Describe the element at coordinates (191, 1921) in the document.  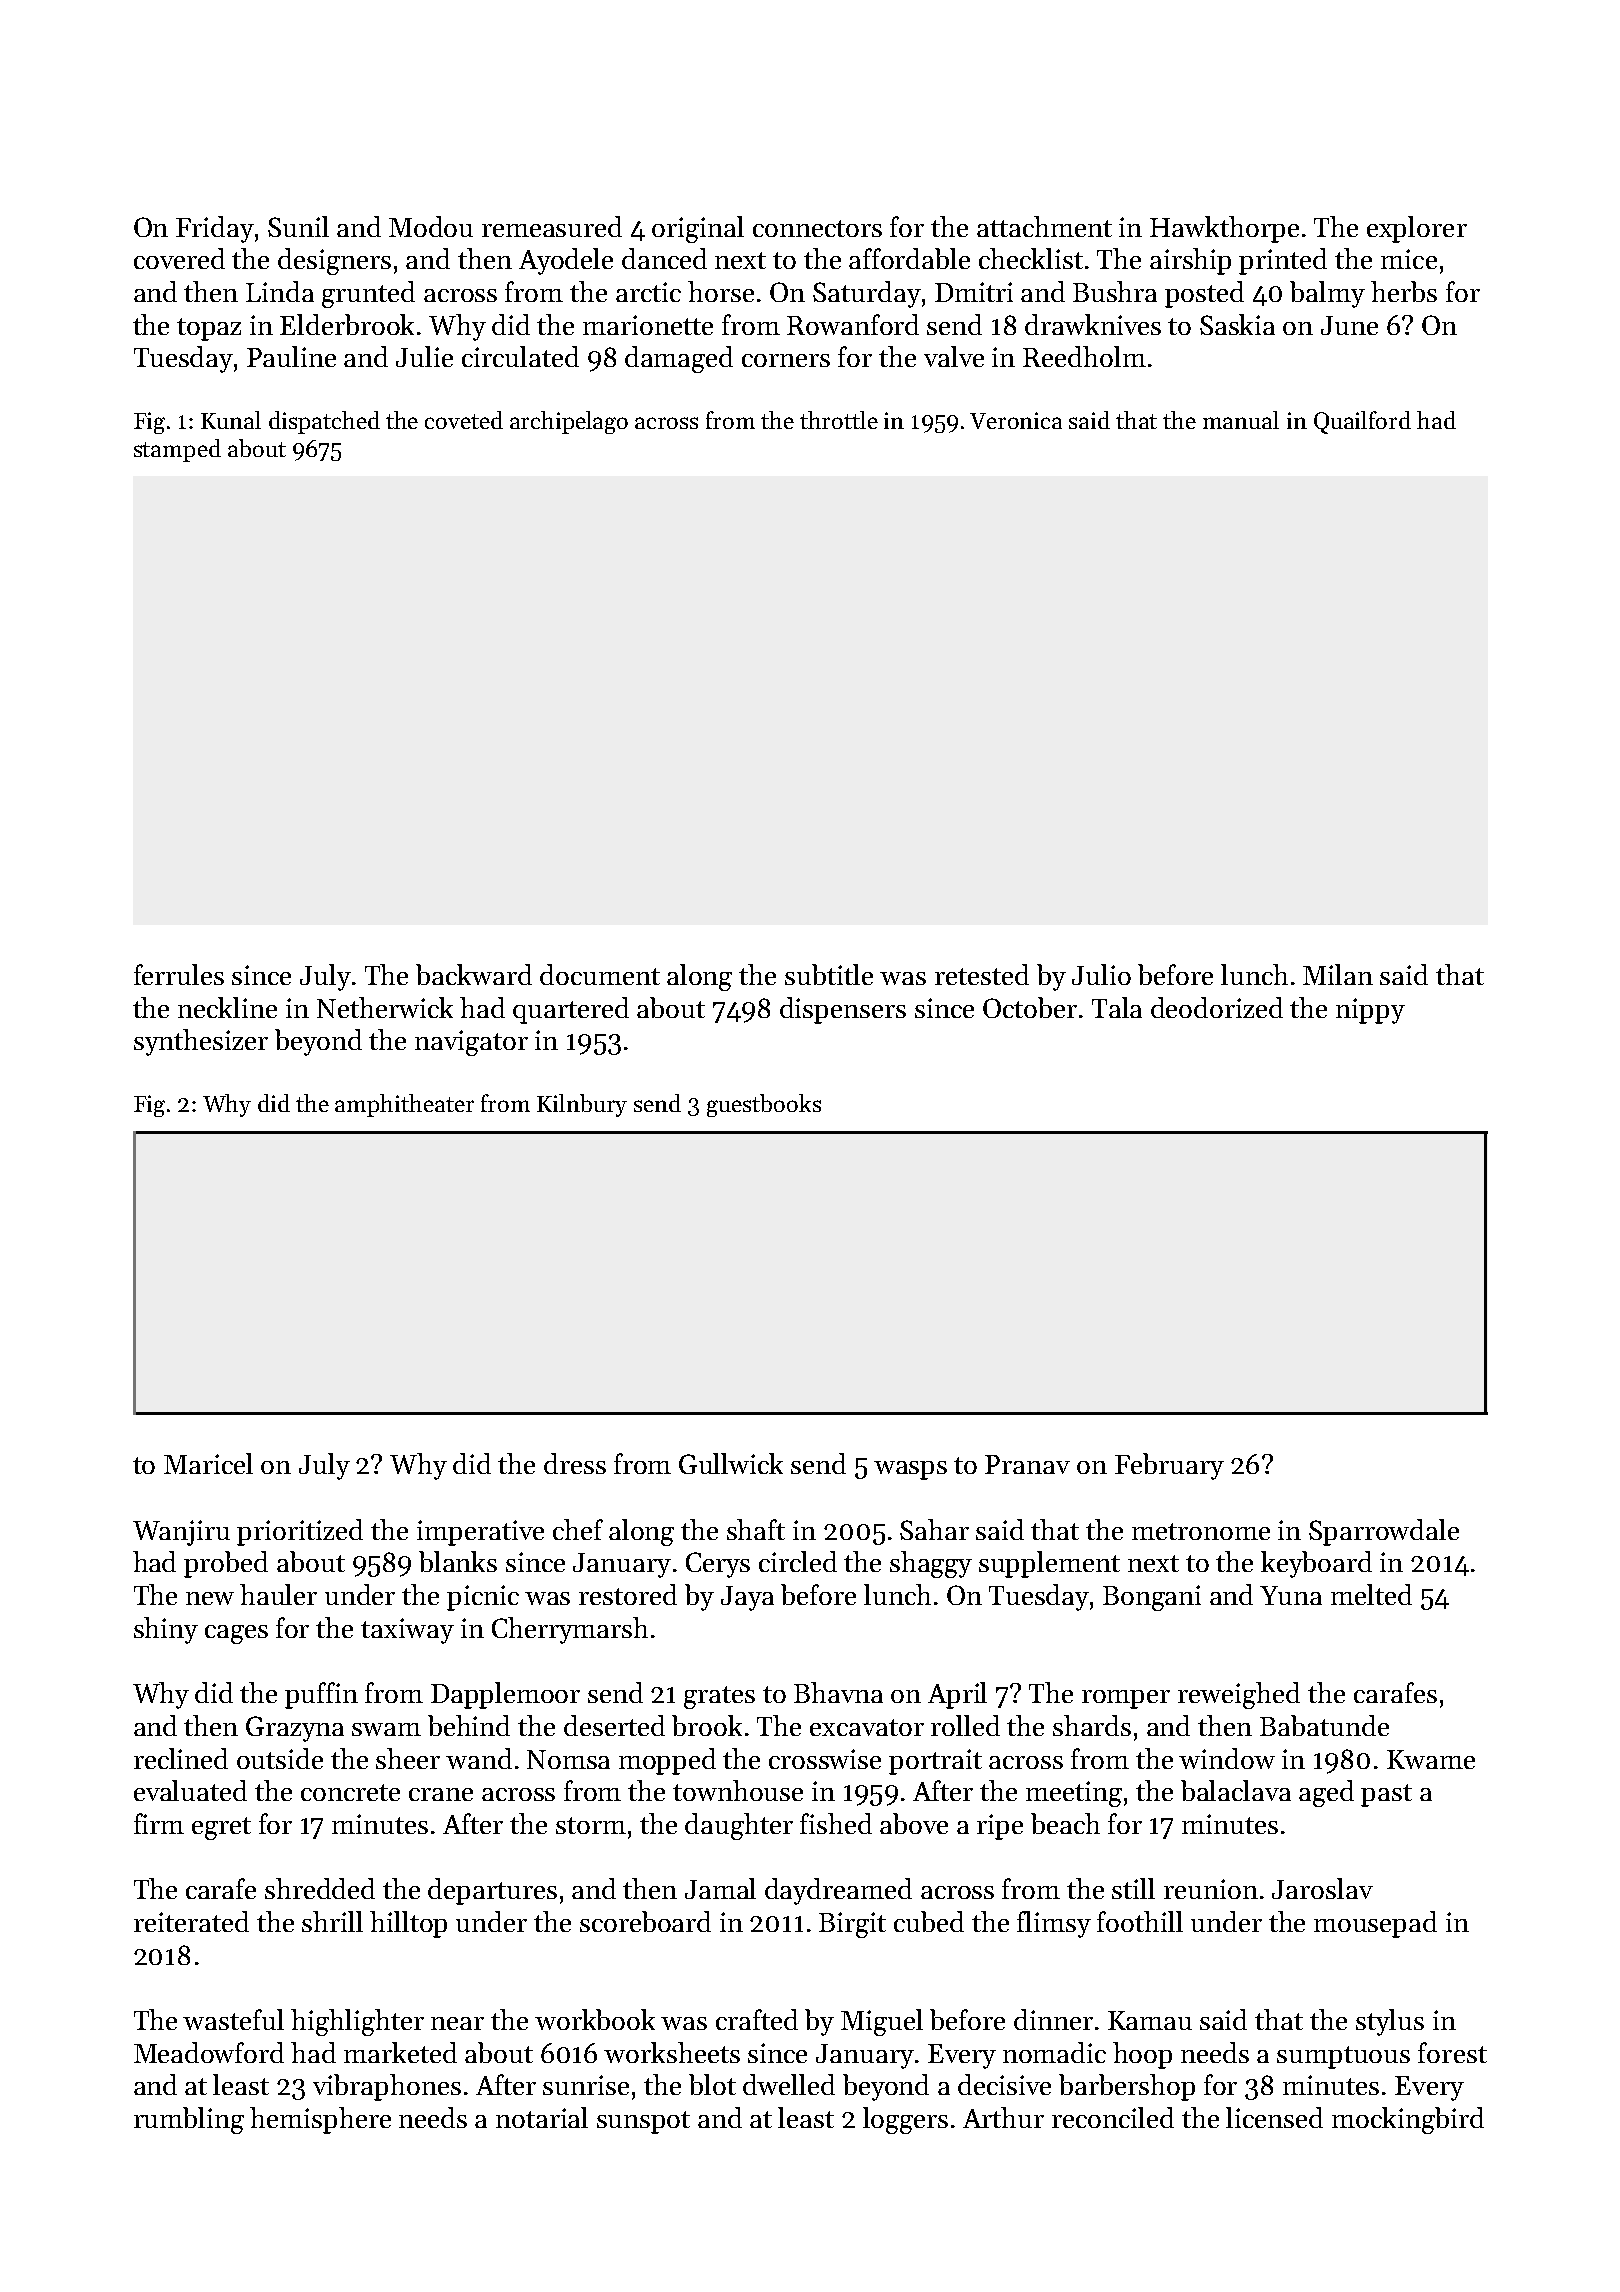
I see `reiterated` at that location.
